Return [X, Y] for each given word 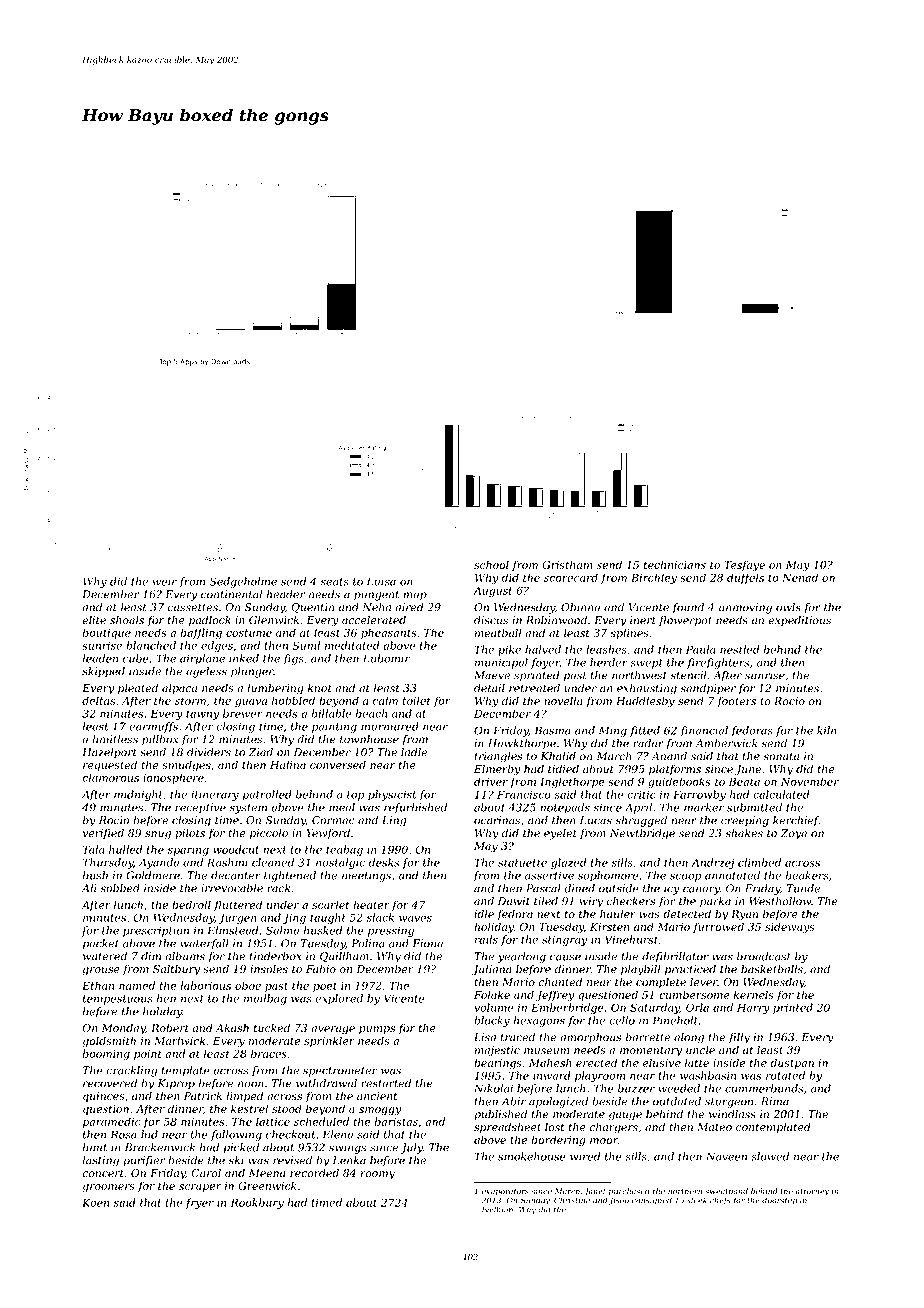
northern [685, 1191]
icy [672, 889]
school [491, 564]
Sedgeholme [243, 582]
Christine [572, 1200]
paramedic [112, 1122]
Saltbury [176, 970]
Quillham [344, 957]
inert [643, 620]
